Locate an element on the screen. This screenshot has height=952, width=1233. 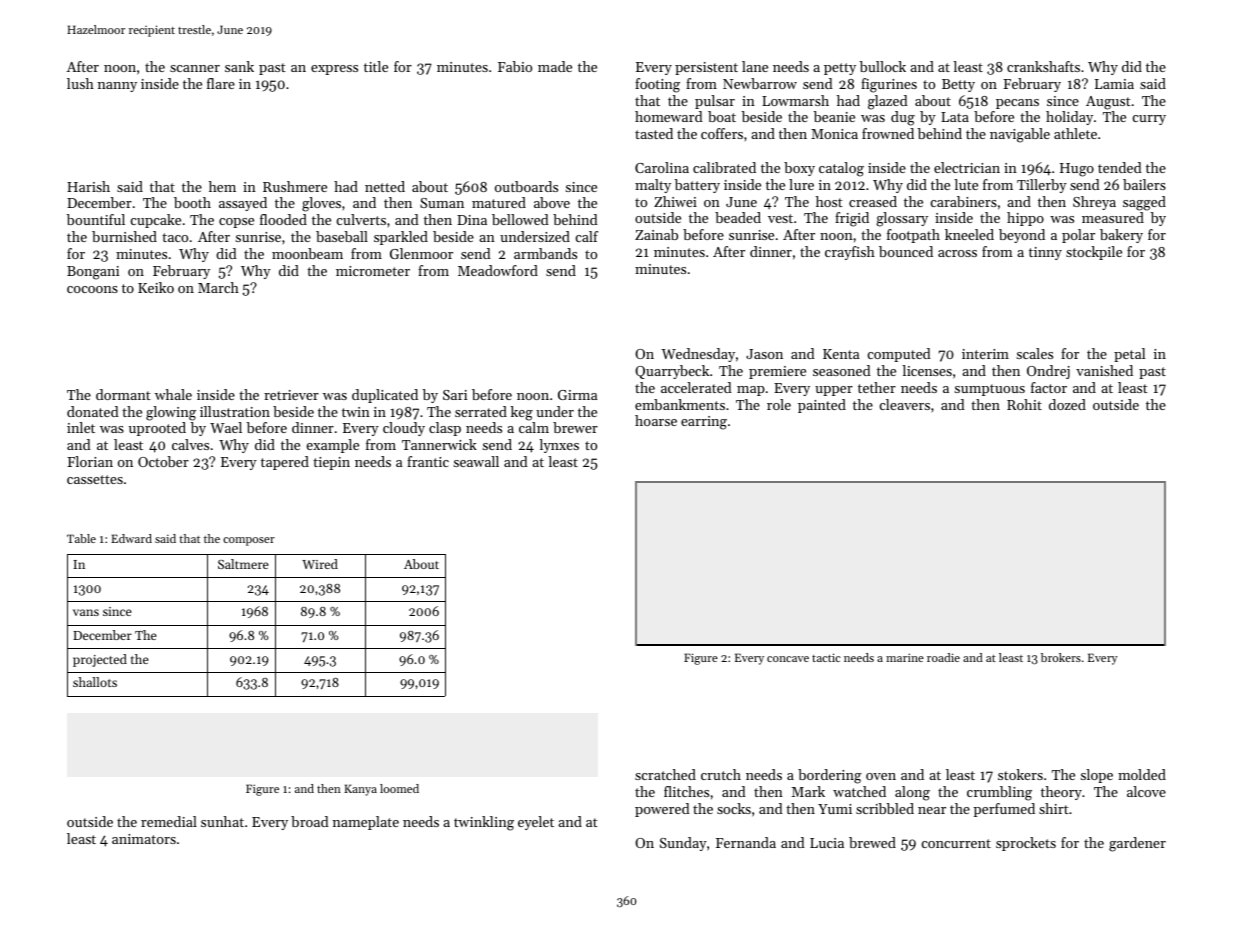
Sunday is located at coordinates (683, 844).
